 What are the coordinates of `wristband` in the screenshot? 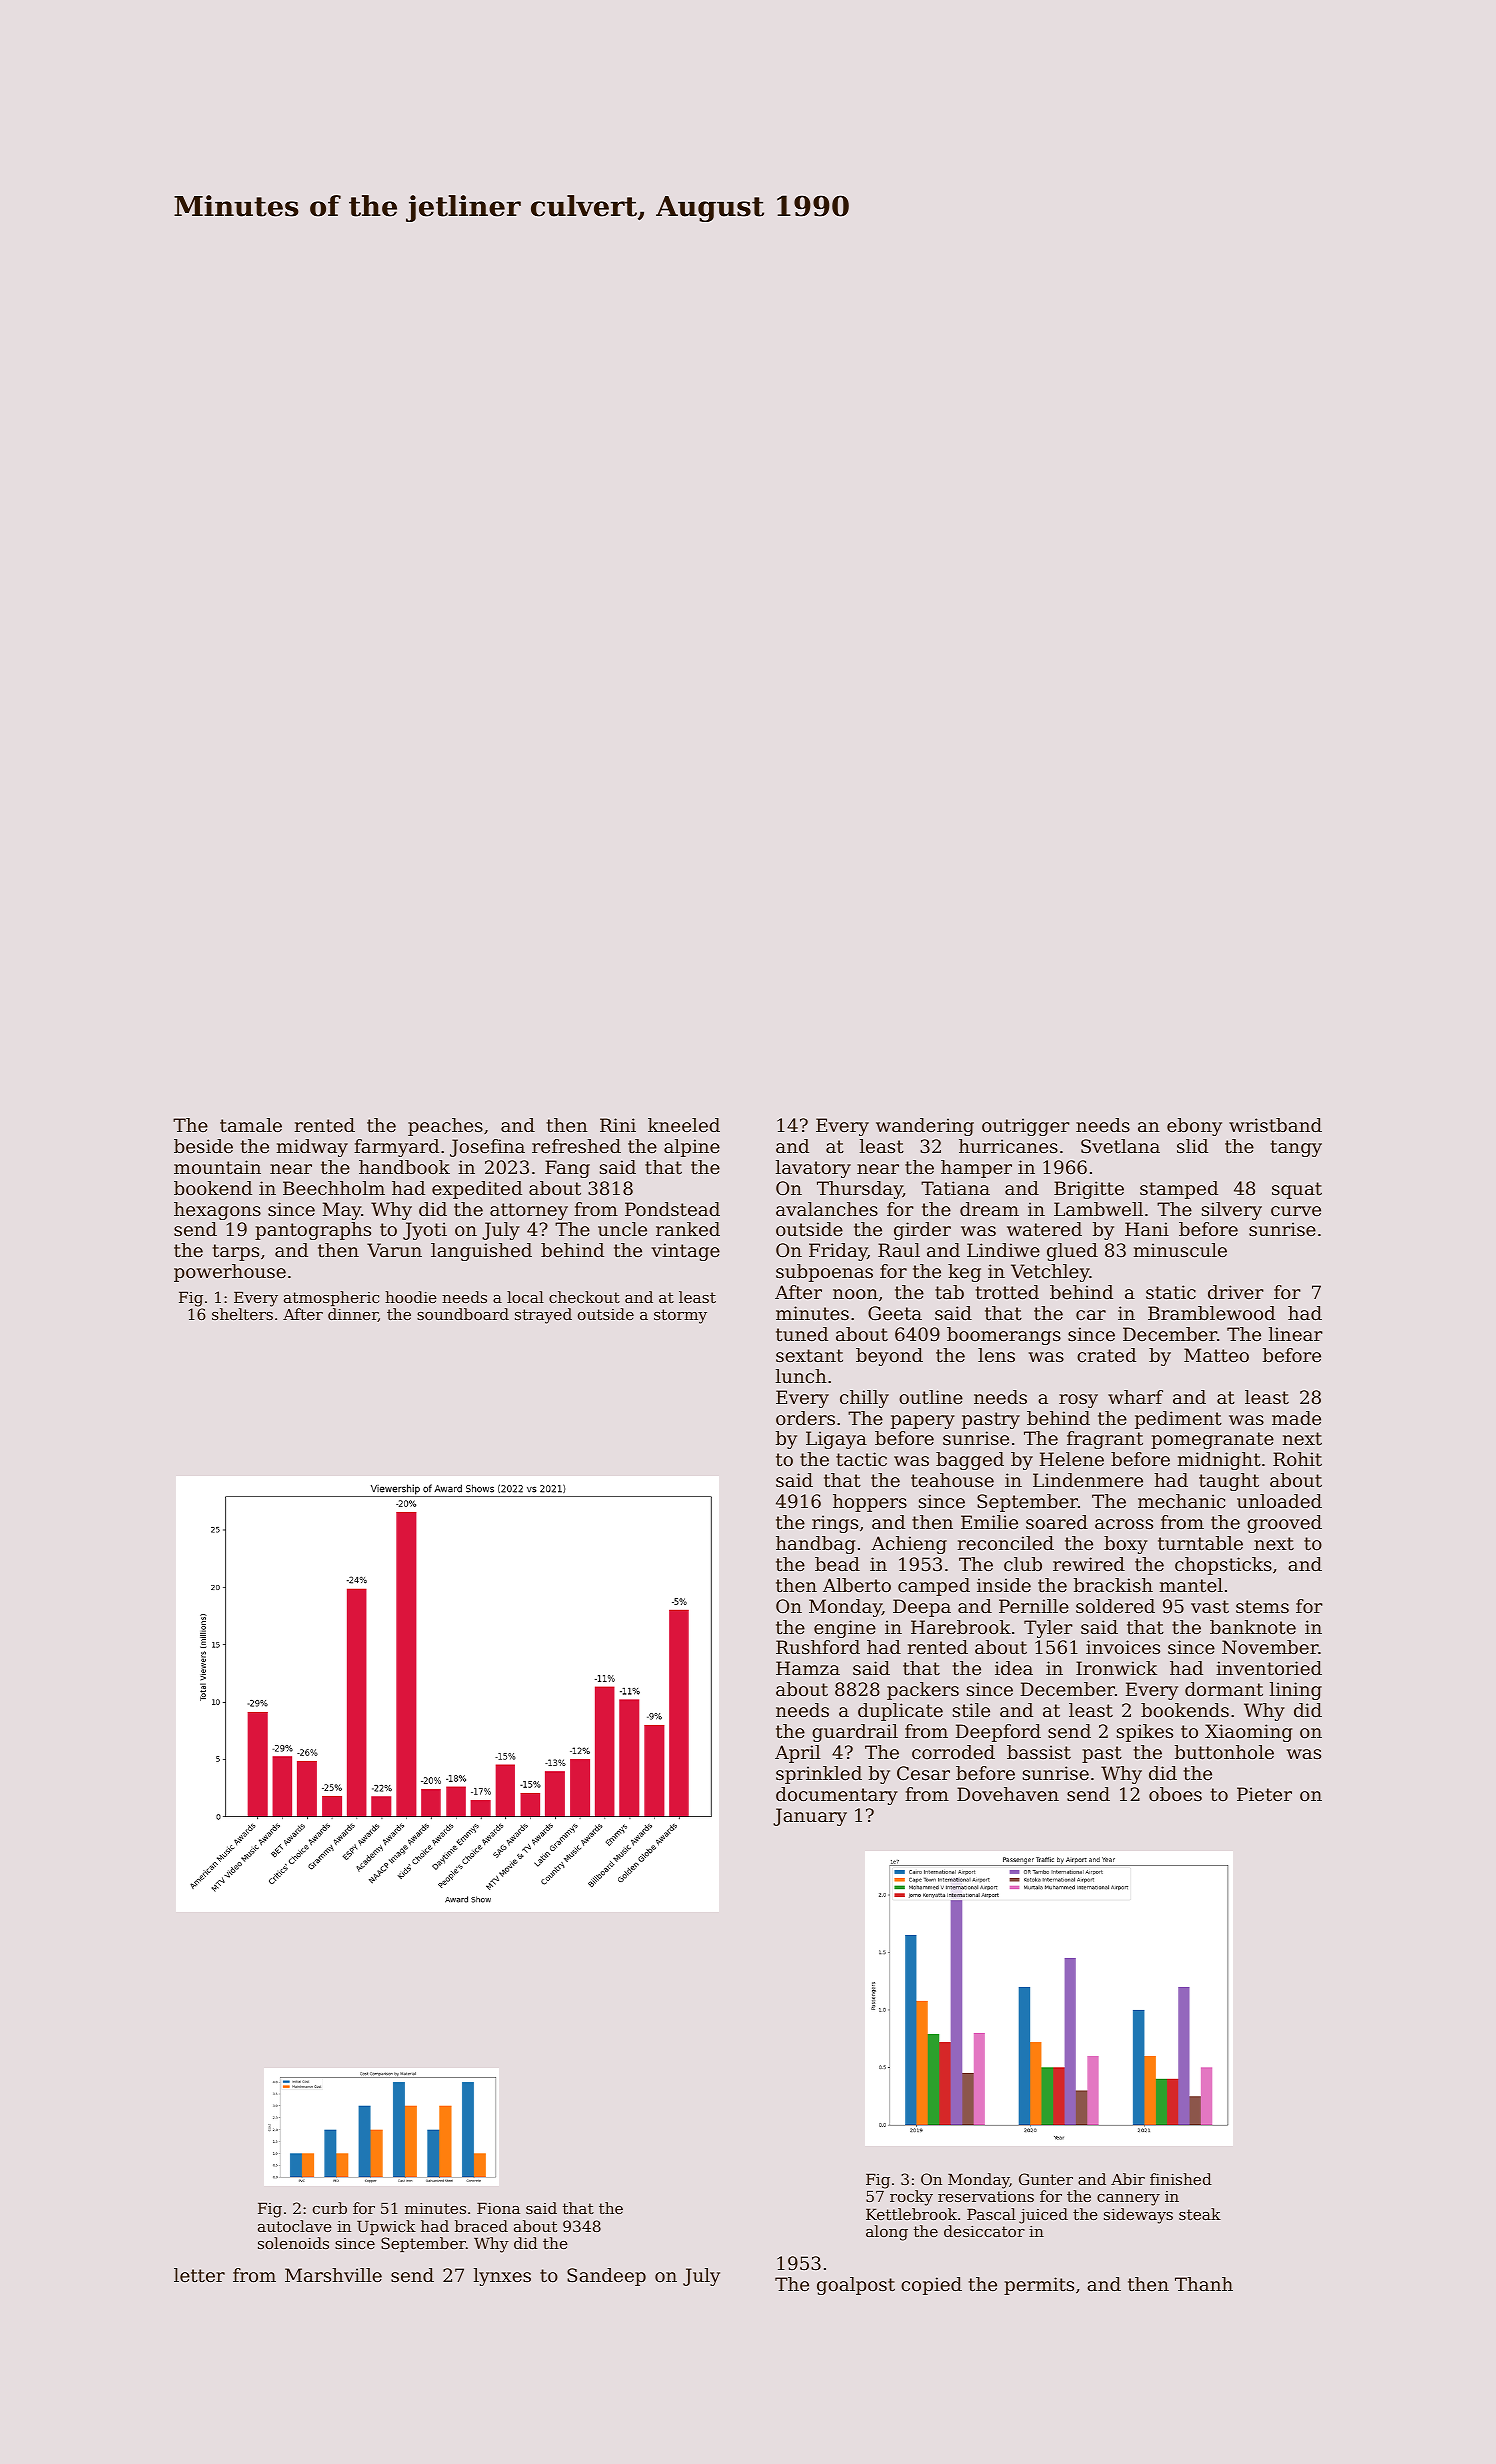 It's located at (1275, 1125).
